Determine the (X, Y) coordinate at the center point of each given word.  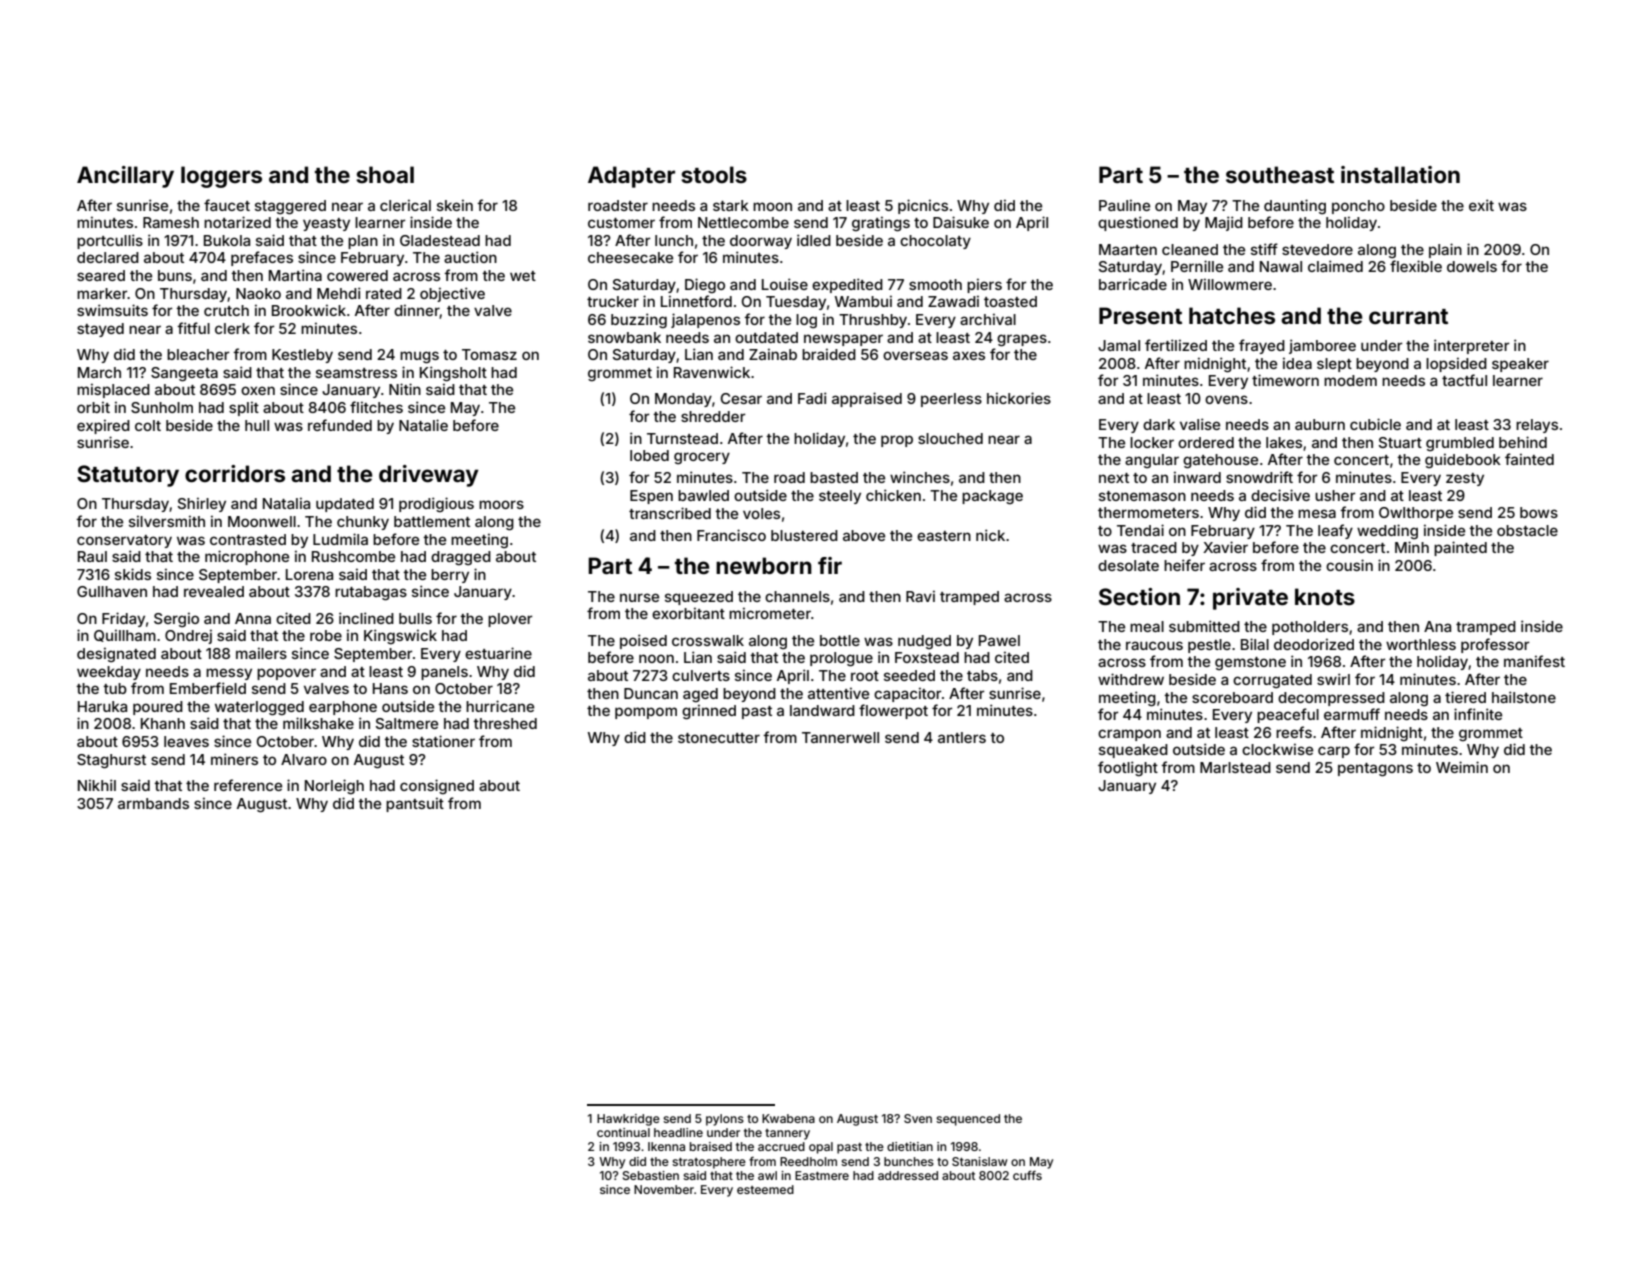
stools (714, 174)
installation (1400, 174)
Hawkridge (628, 1120)
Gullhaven (112, 591)
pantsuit (415, 804)
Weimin (1462, 767)
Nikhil (97, 785)
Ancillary (125, 177)
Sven (918, 1118)
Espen (651, 497)
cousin (1349, 565)
